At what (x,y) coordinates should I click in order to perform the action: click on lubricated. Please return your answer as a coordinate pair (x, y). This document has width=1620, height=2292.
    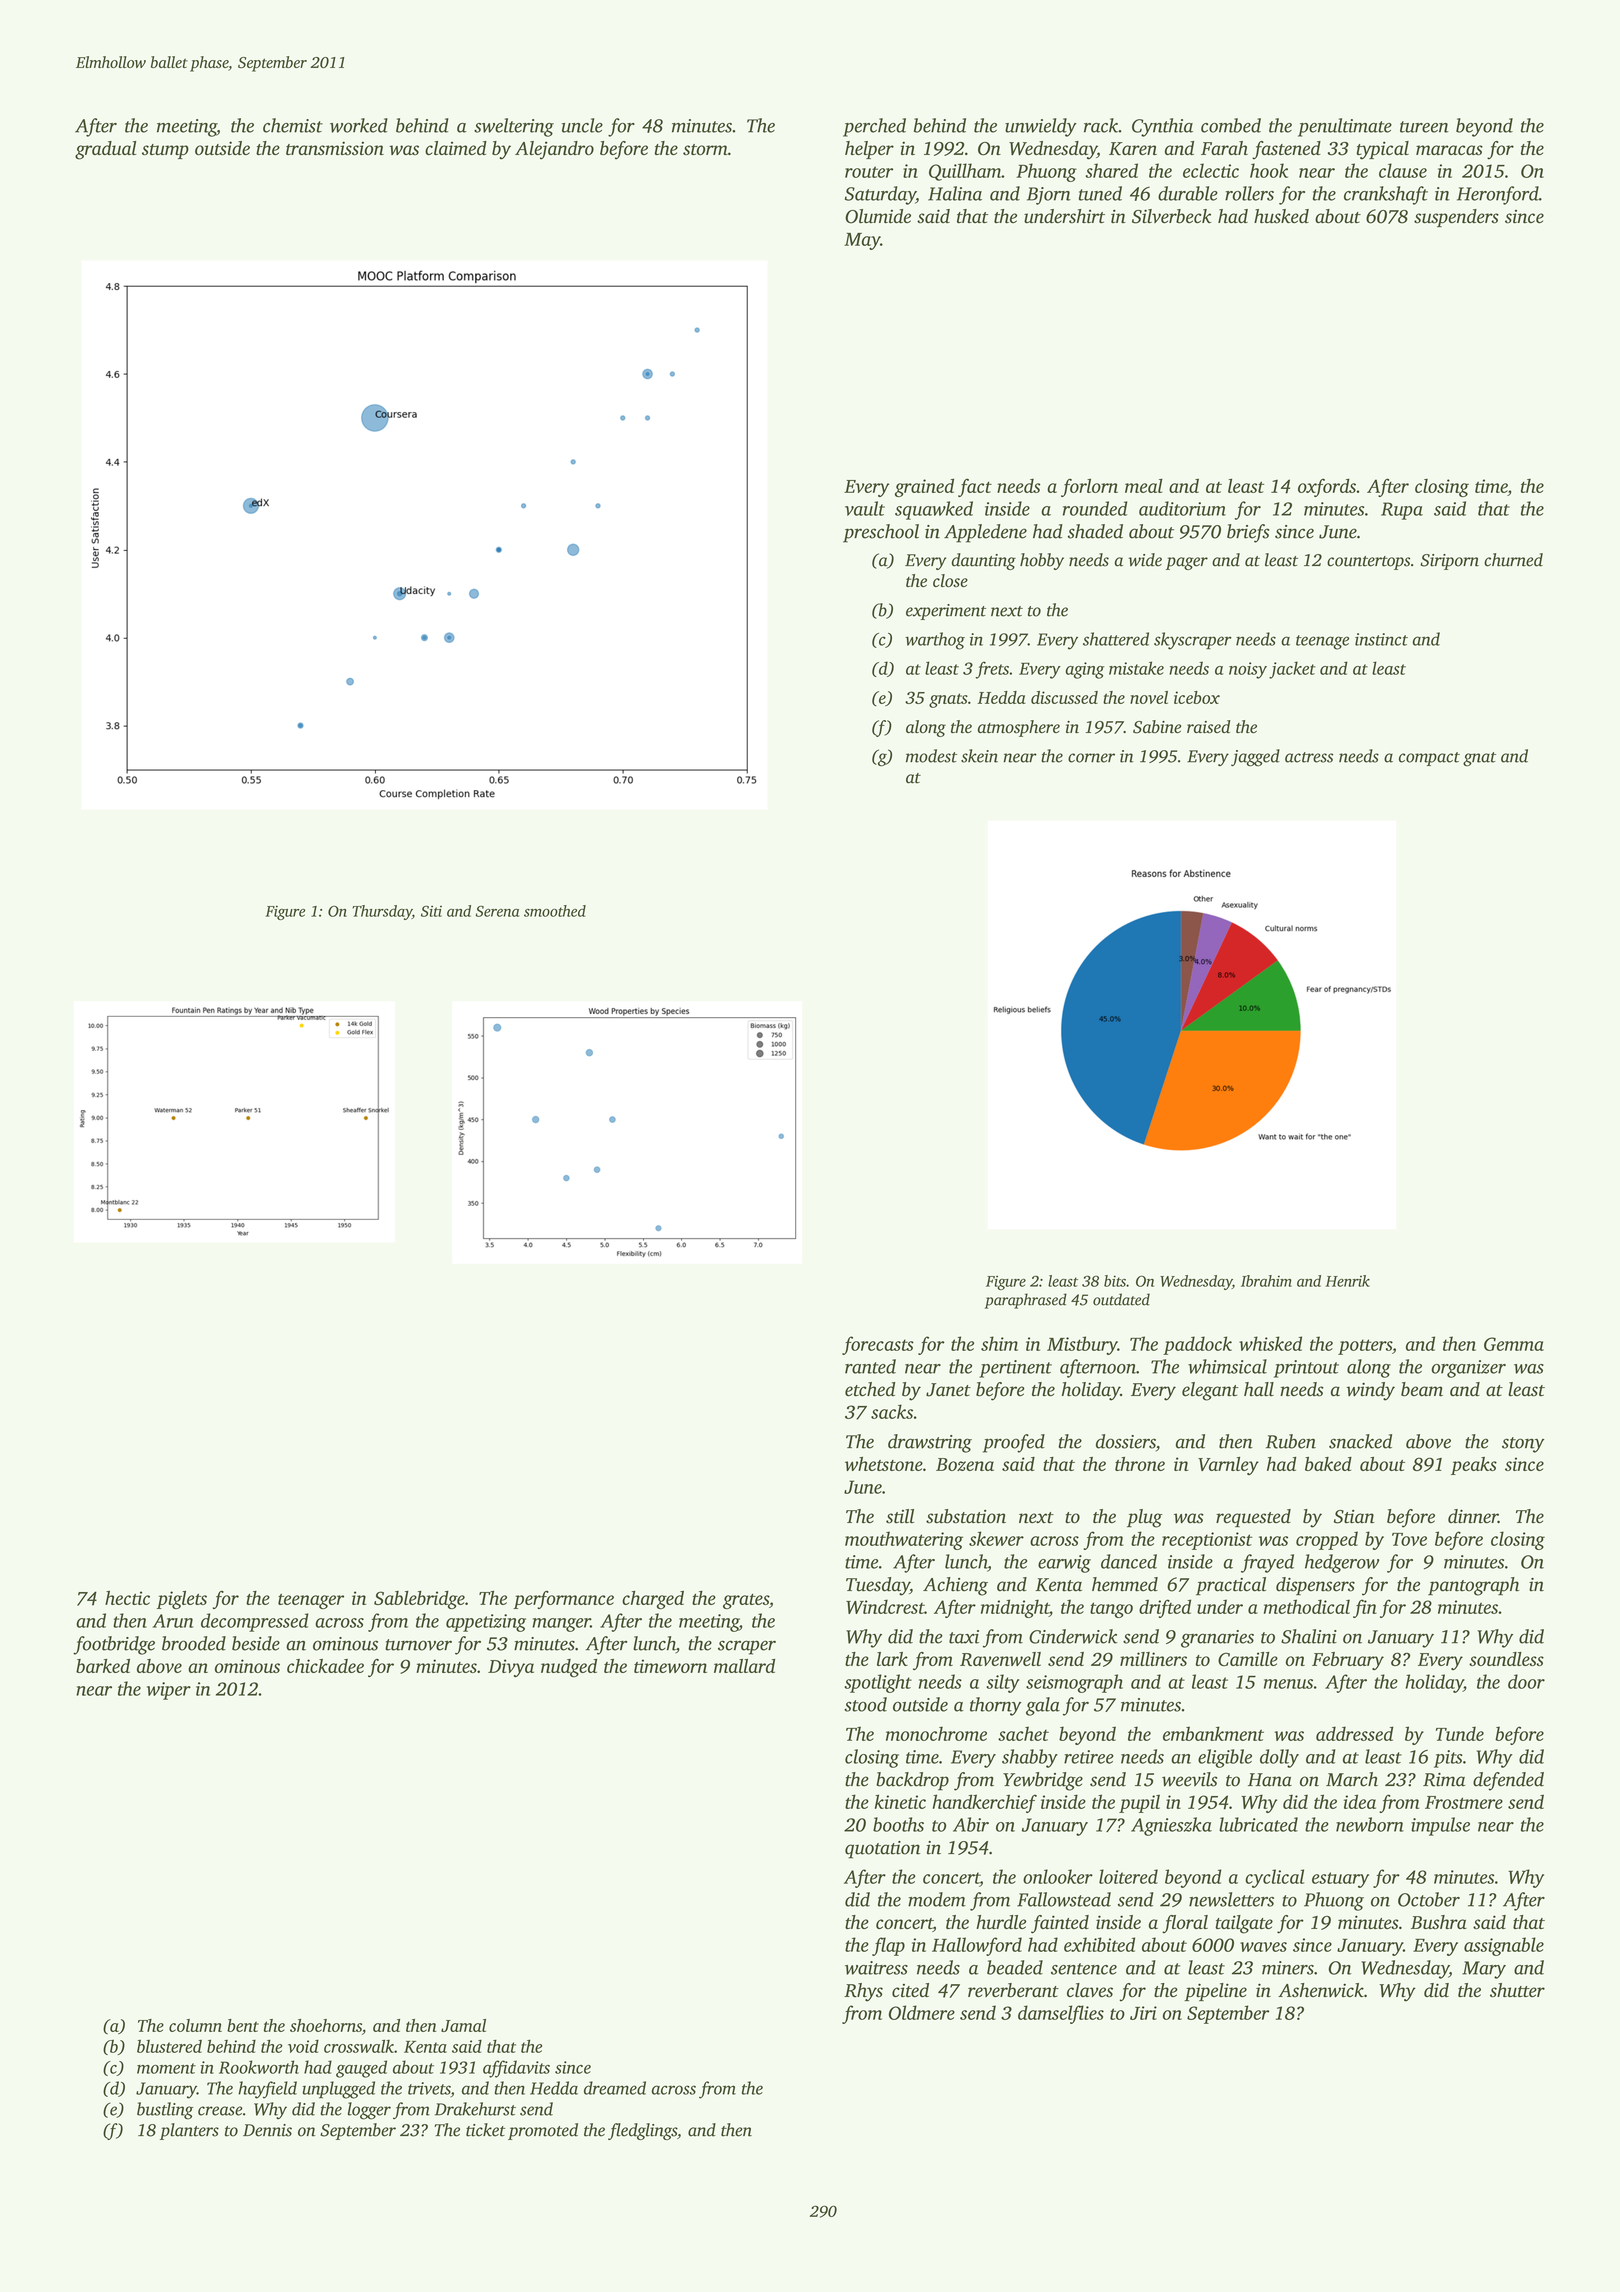
    Looking at the image, I should click on (1258, 1824).
